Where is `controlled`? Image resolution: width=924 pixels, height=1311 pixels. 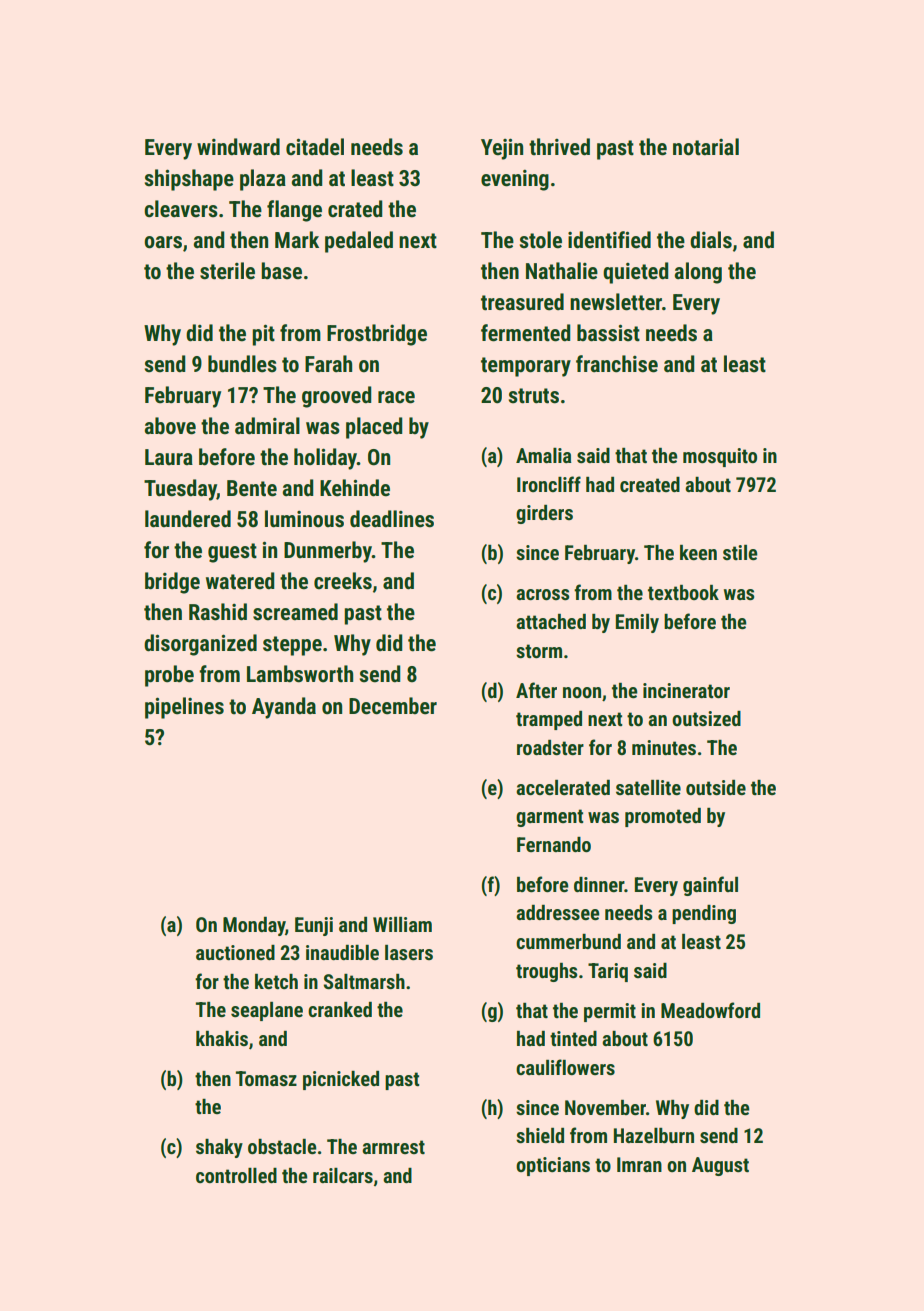 controlled is located at coordinates (236, 1175).
